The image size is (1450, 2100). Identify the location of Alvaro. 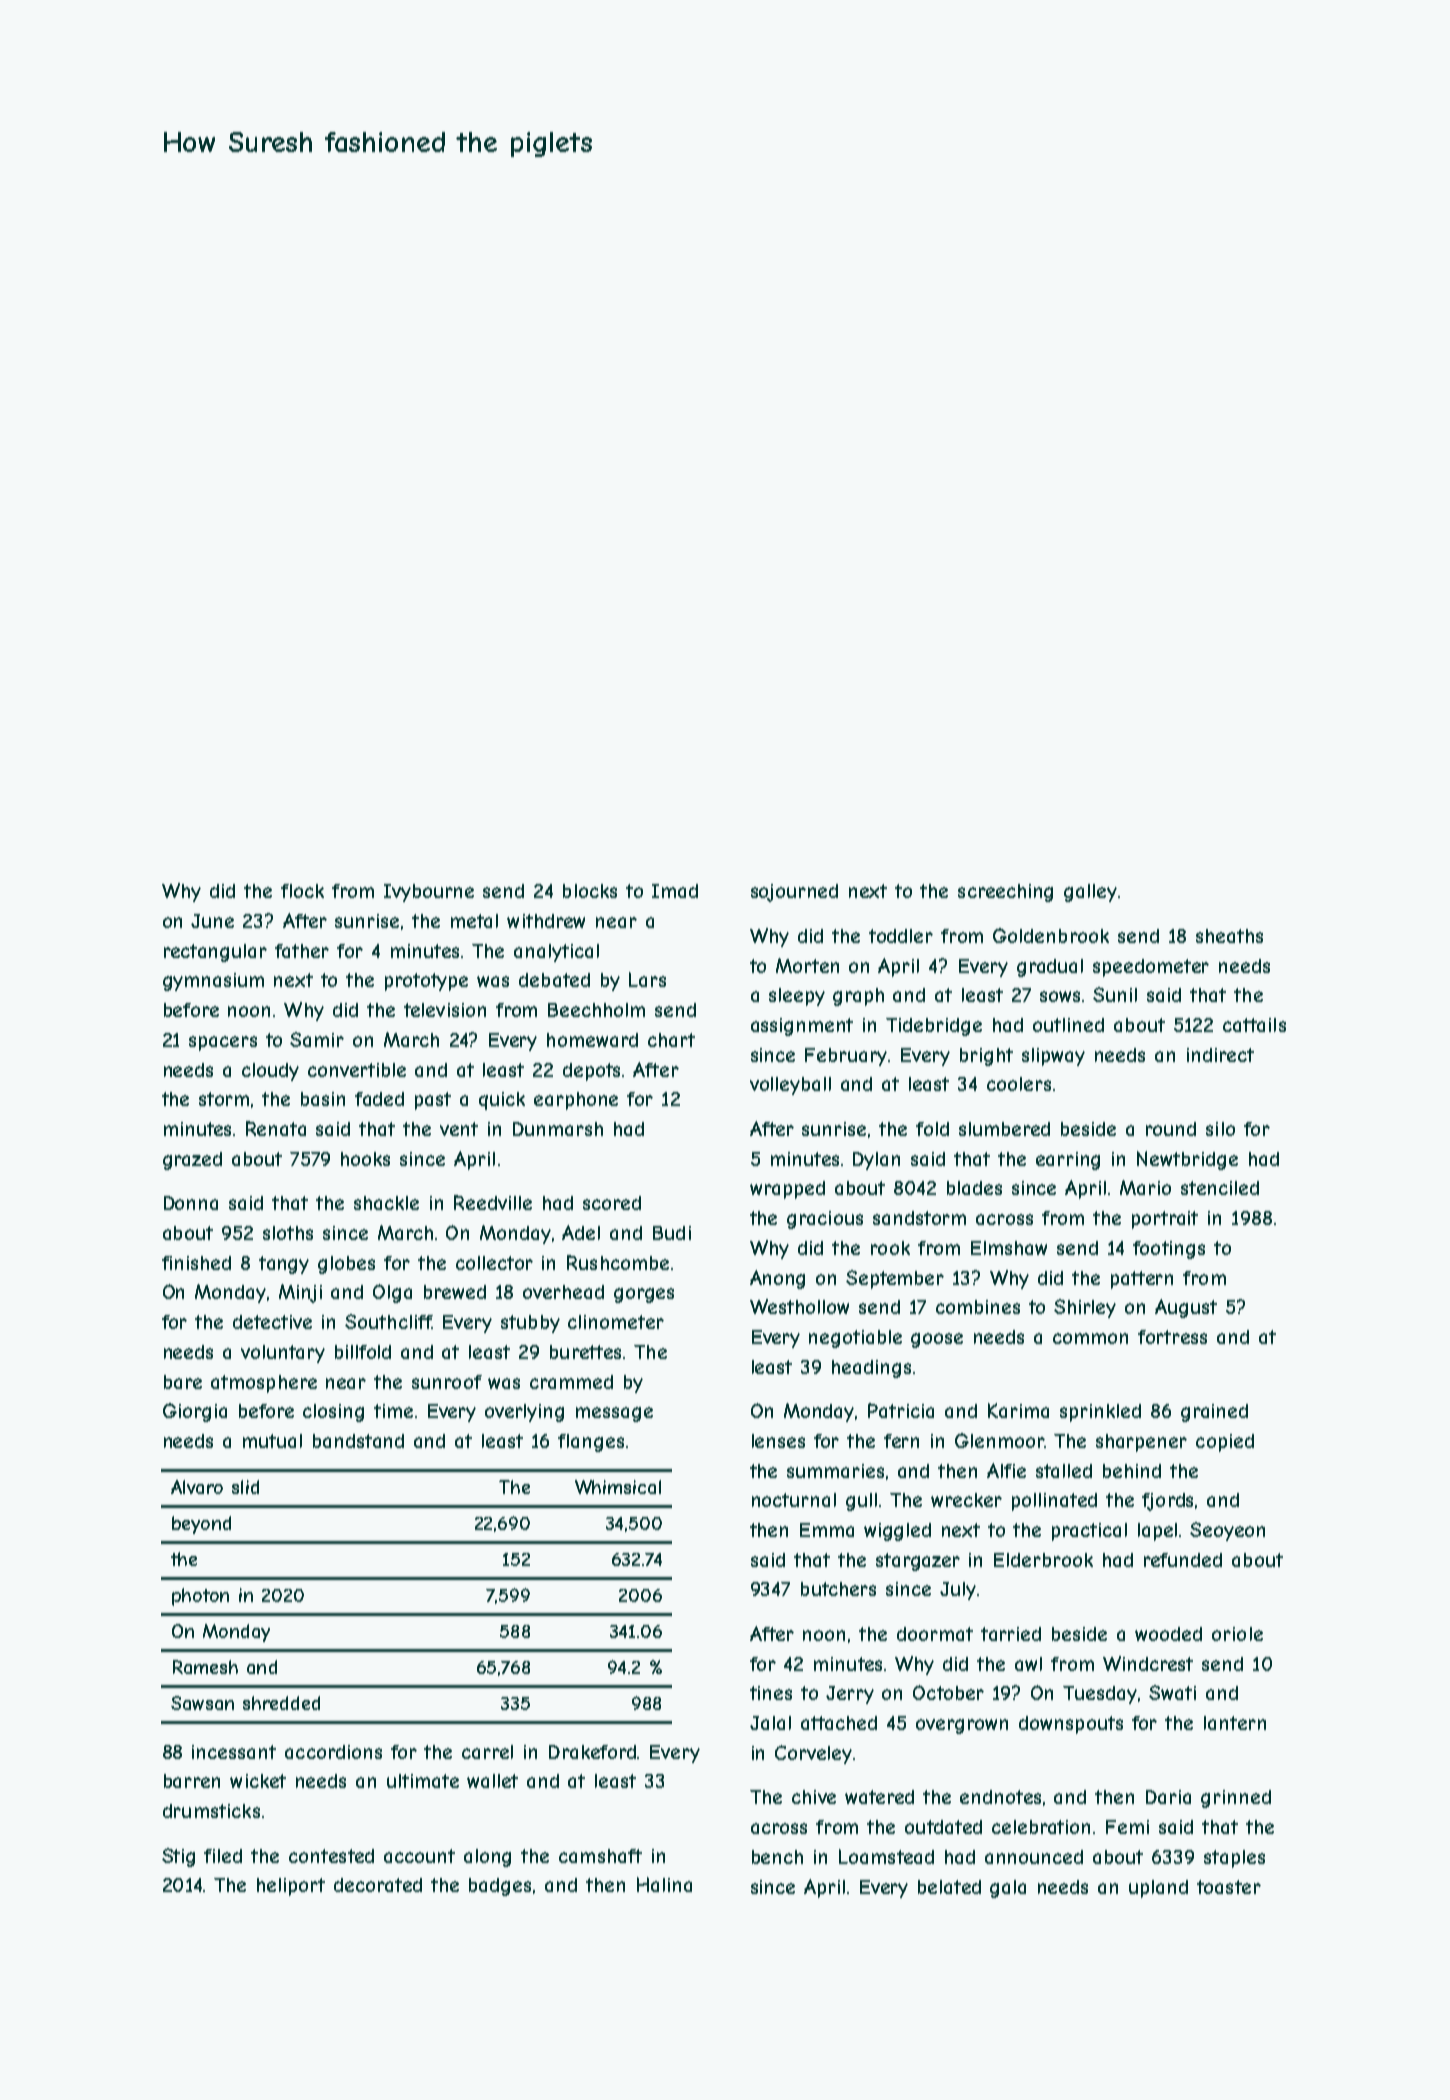
(197, 1487).
